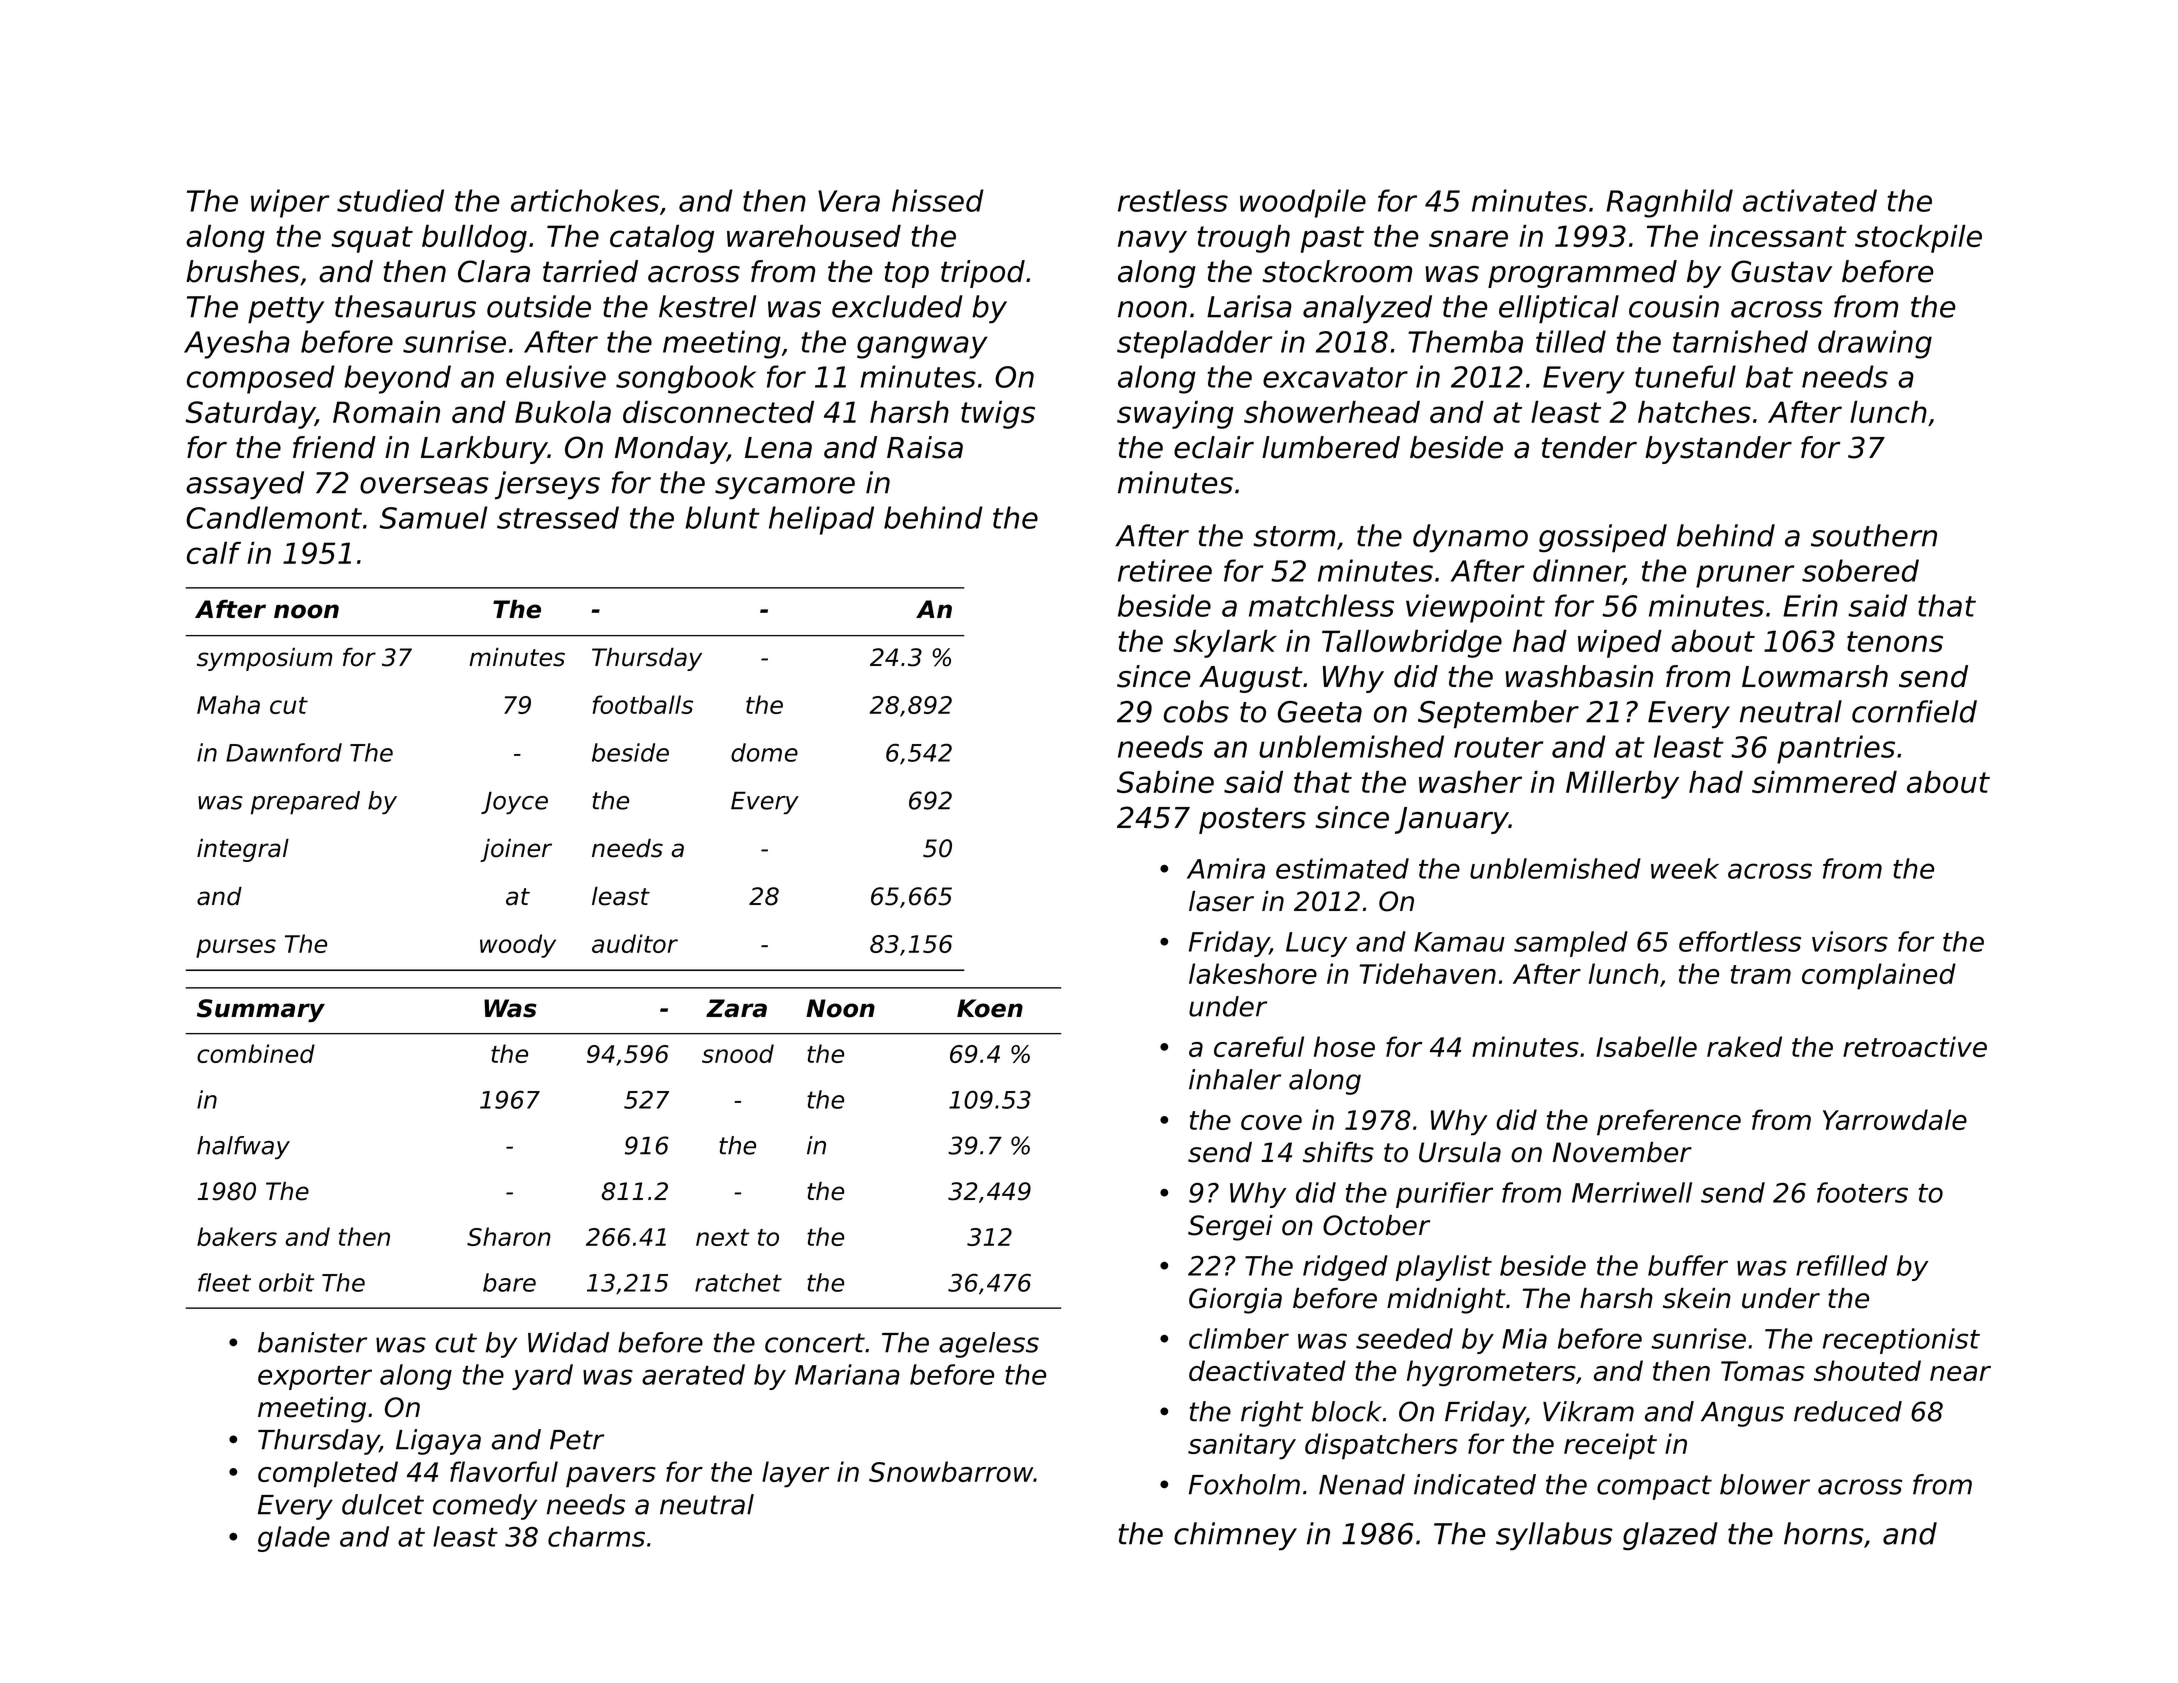 This screenshot has height=1683, width=2178. I want to click on halfway, so click(243, 1147).
